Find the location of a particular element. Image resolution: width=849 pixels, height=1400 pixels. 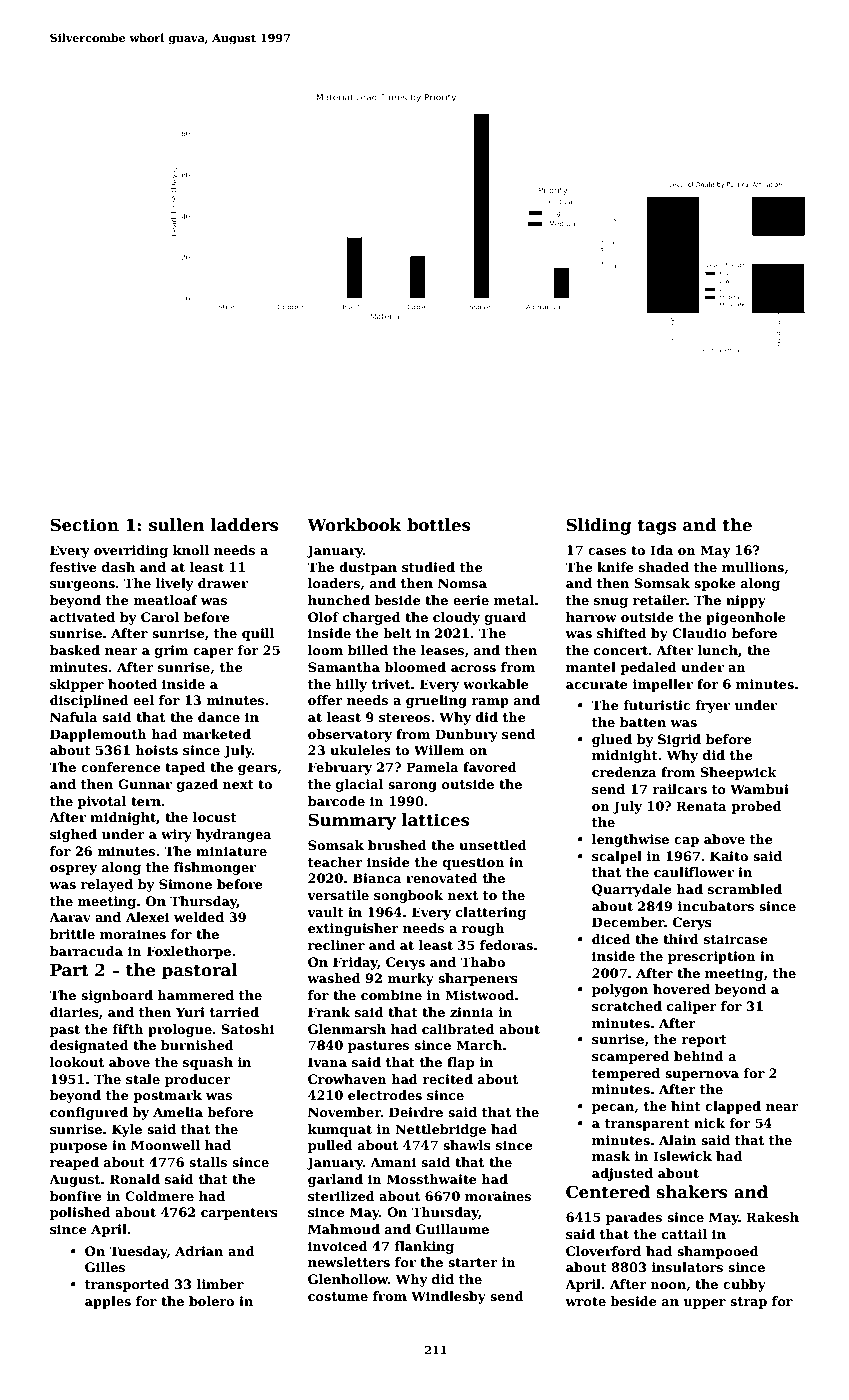

limber is located at coordinates (220, 1284).
